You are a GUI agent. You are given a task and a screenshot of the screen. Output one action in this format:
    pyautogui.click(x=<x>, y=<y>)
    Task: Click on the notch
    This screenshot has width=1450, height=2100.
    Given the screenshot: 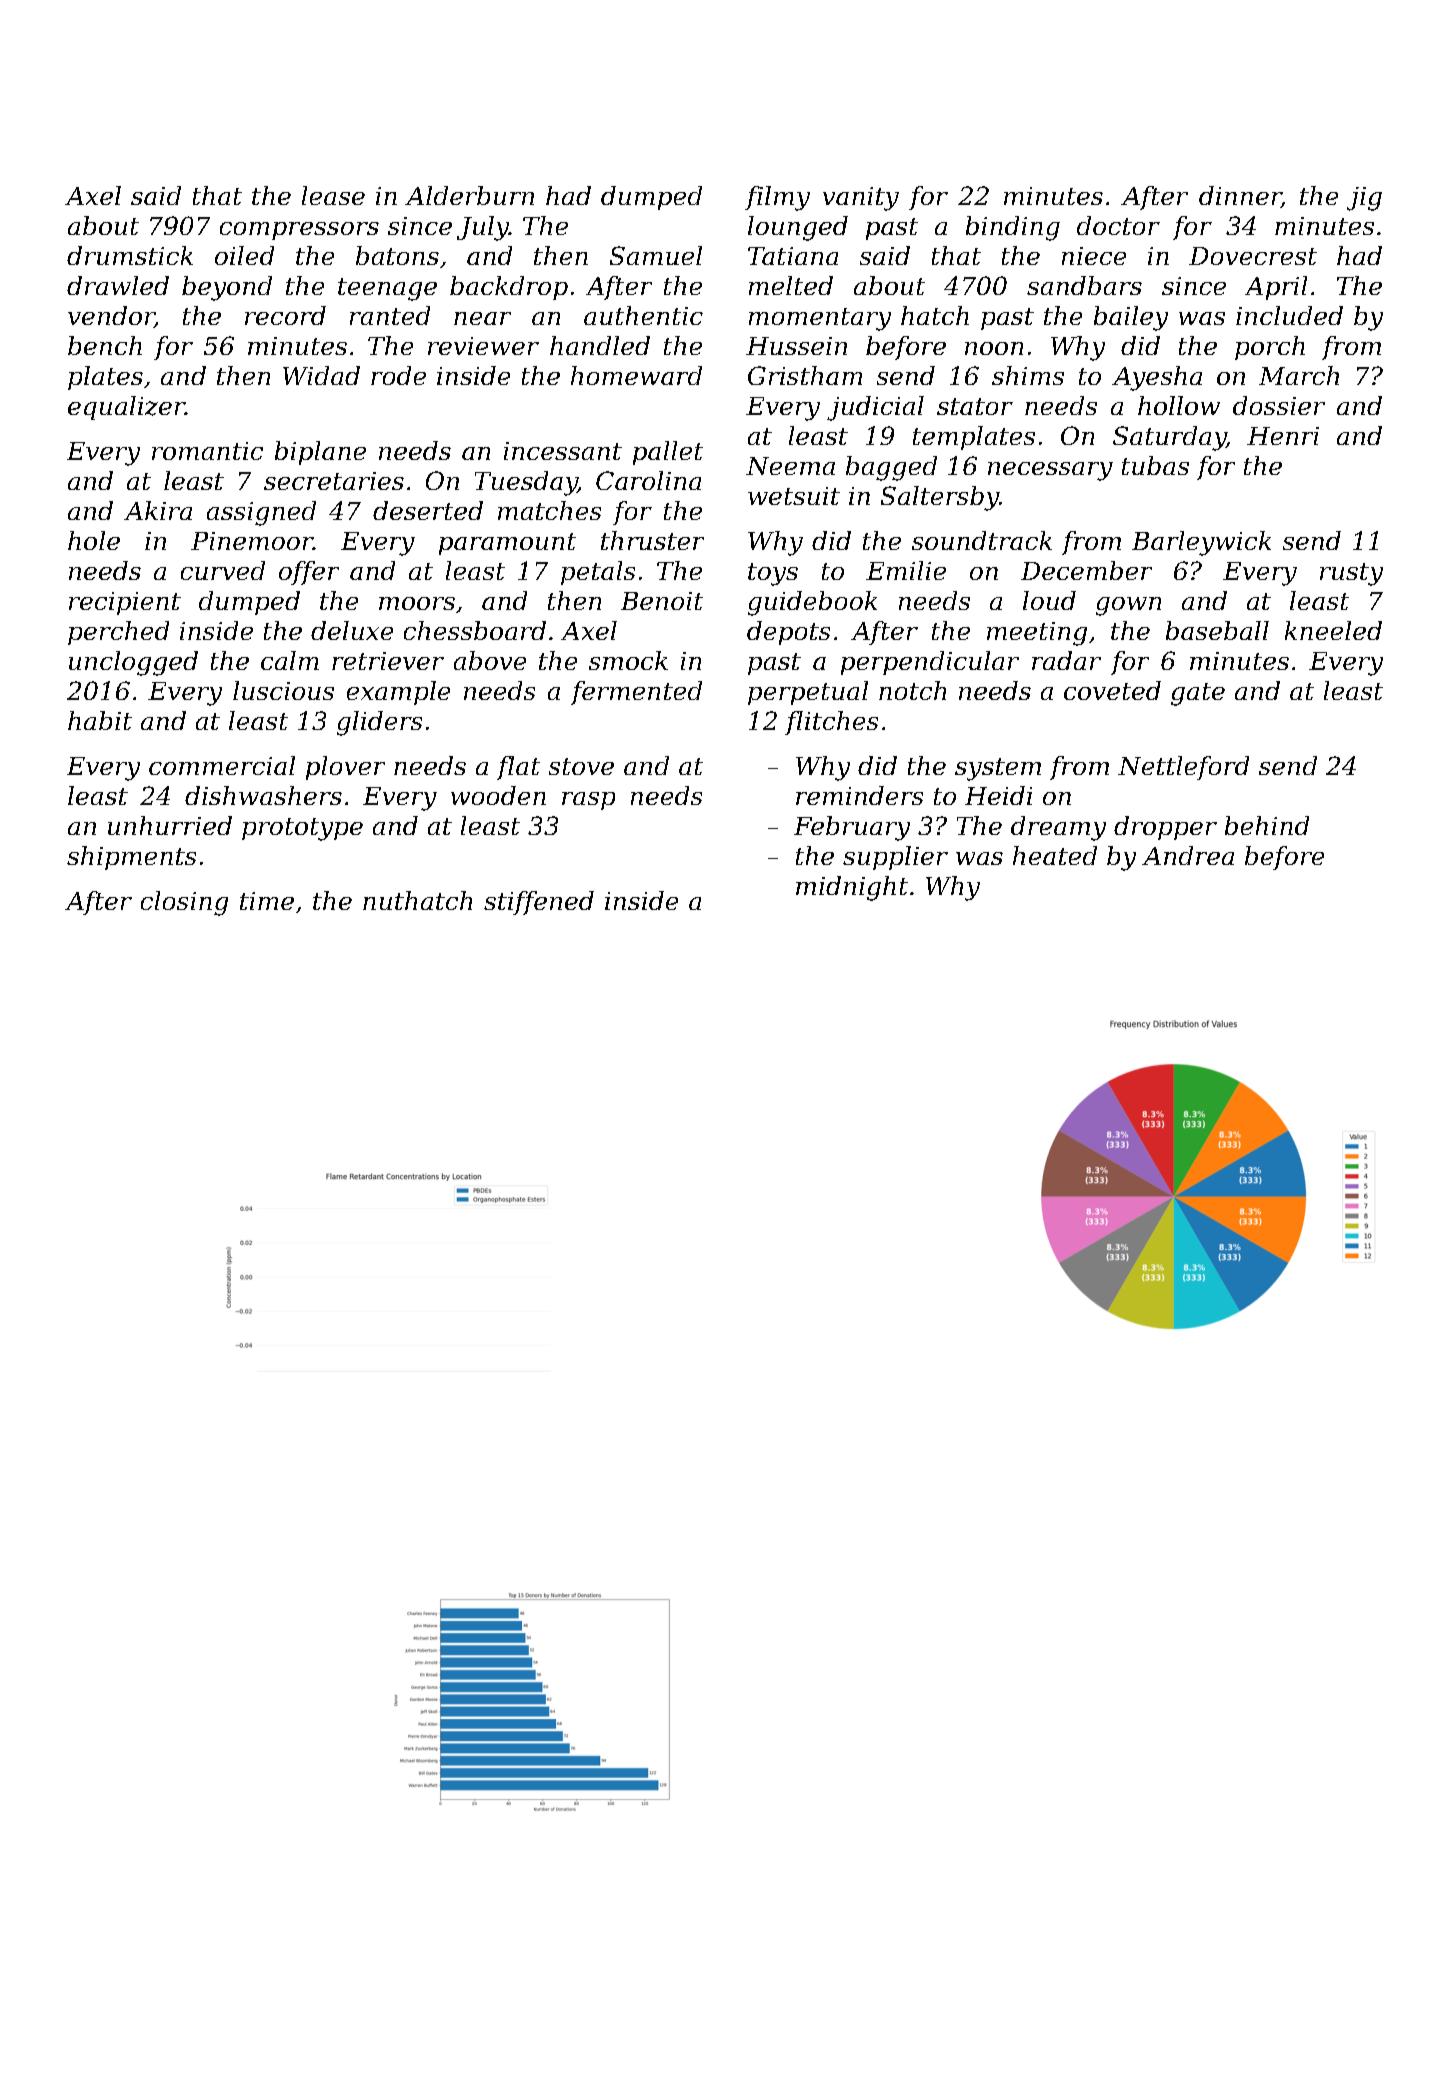 What is the action you would take?
    pyautogui.click(x=912, y=690)
